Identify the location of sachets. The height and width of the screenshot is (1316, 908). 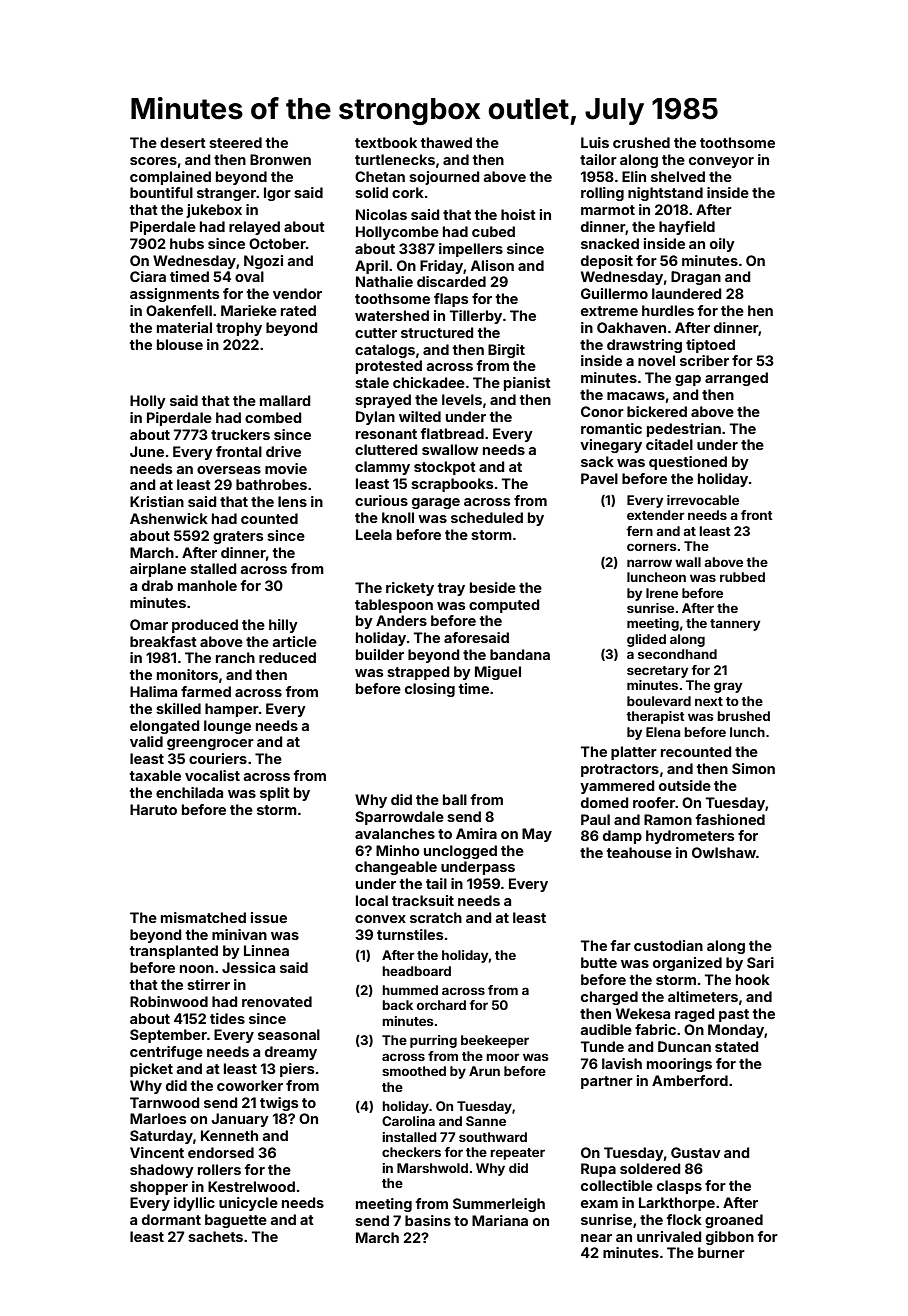
(215, 1236).
